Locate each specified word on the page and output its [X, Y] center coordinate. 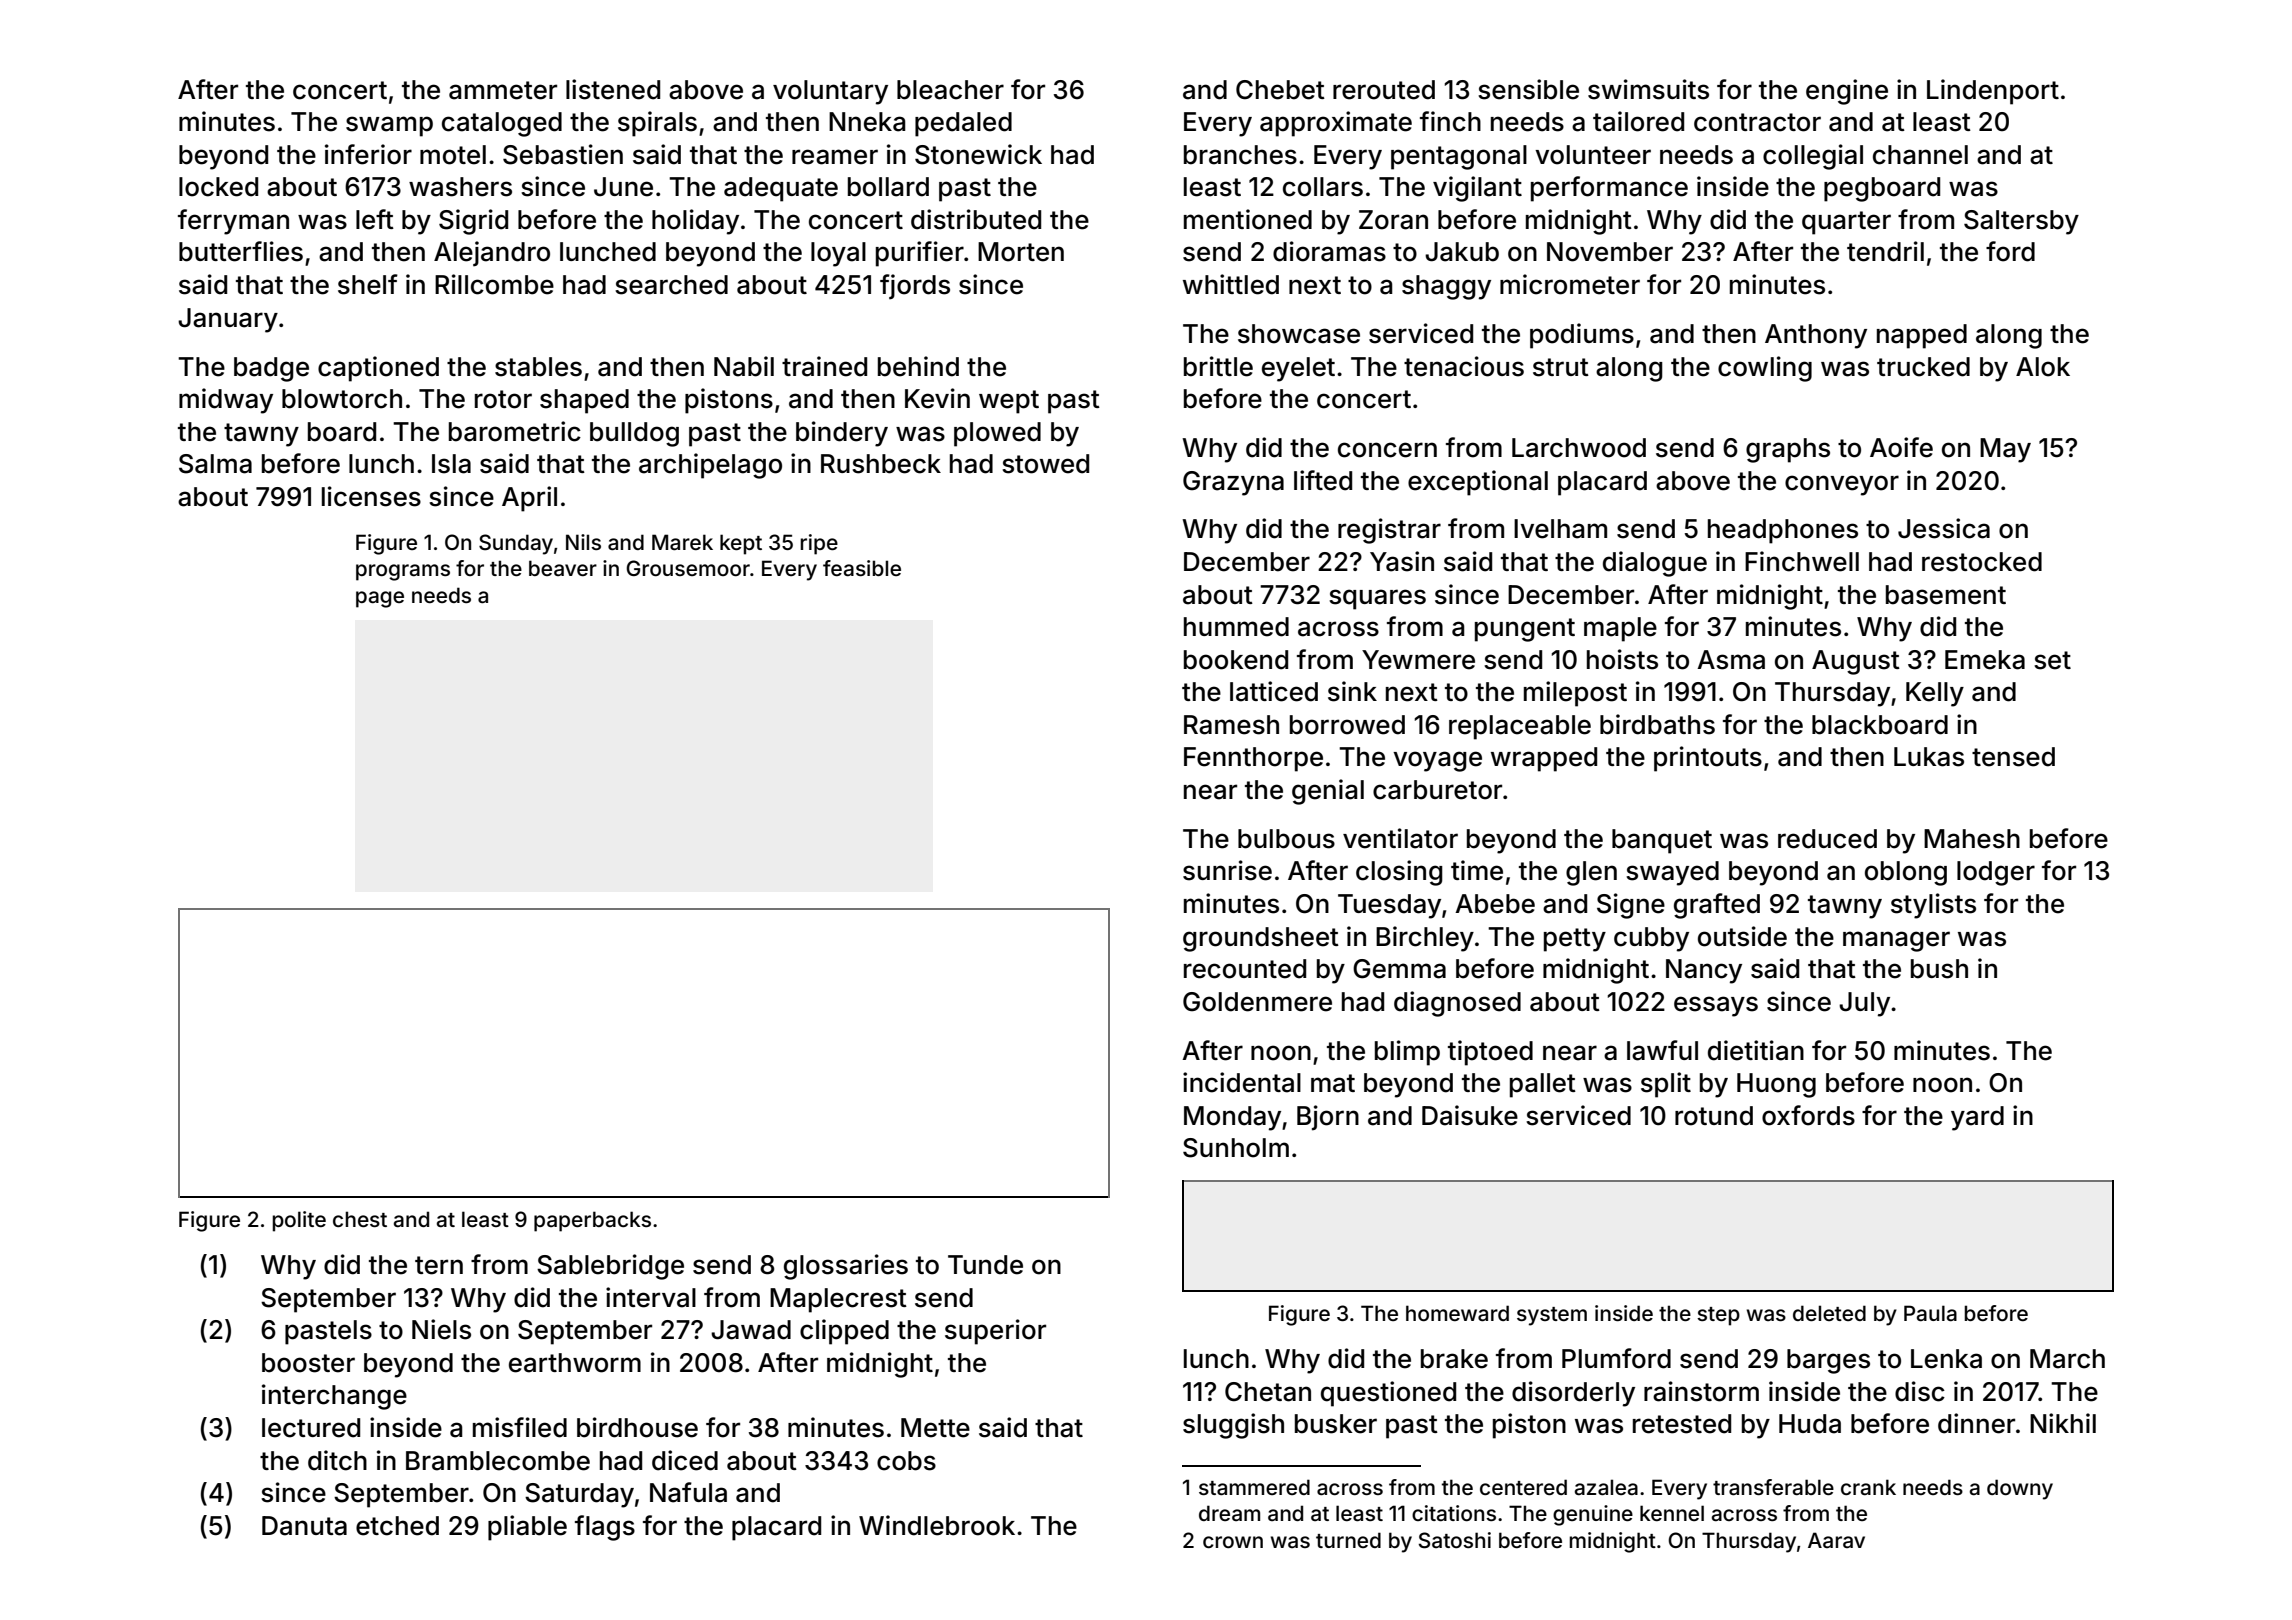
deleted [1829, 1313]
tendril [1885, 251]
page [380, 599]
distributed [976, 219]
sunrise [1227, 870]
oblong [1906, 873]
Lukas [1929, 757]
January [228, 320]
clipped [844, 1332]
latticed [1274, 691]
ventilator [1400, 838]
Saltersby [2021, 222]
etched [397, 1526]
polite [299, 1221]
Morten [1021, 252]
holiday [695, 222]
